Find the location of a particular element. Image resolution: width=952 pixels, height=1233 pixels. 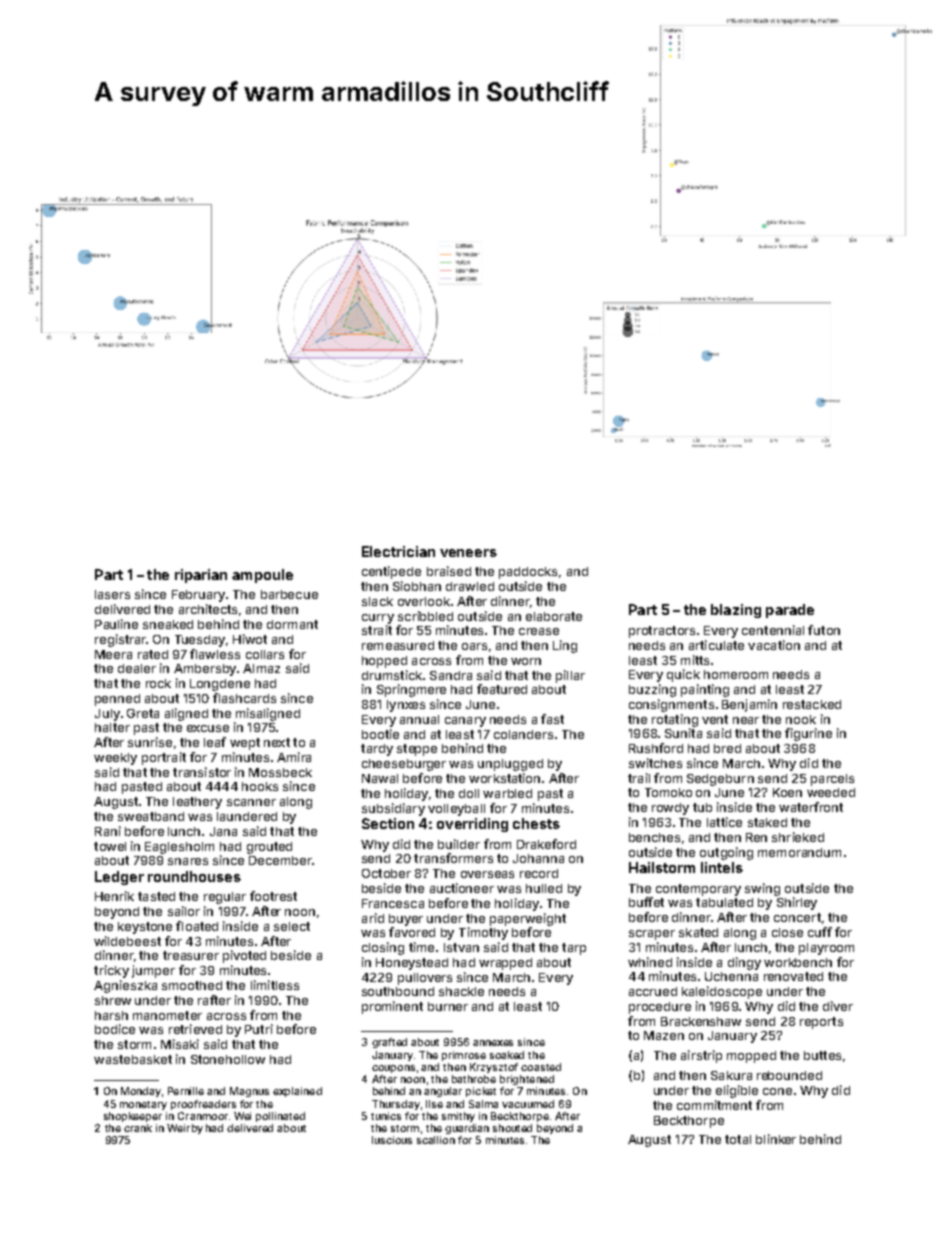

lasers is located at coordinates (112, 594).
